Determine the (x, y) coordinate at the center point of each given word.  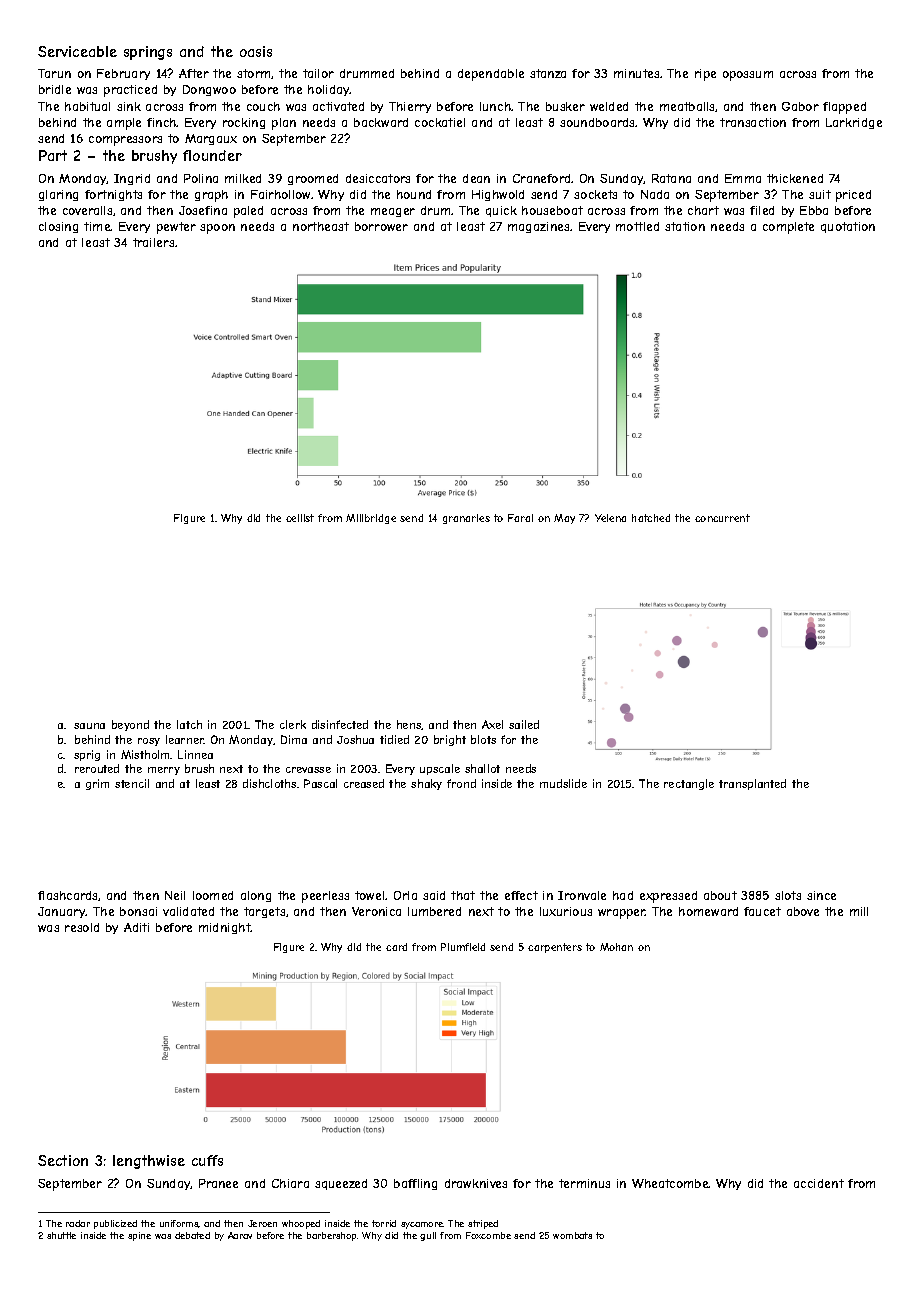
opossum (748, 76)
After (194, 73)
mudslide (563, 783)
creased (364, 783)
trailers (153, 242)
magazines (539, 227)
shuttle (61, 1235)
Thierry (410, 107)
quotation (848, 227)
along (256, 896)
